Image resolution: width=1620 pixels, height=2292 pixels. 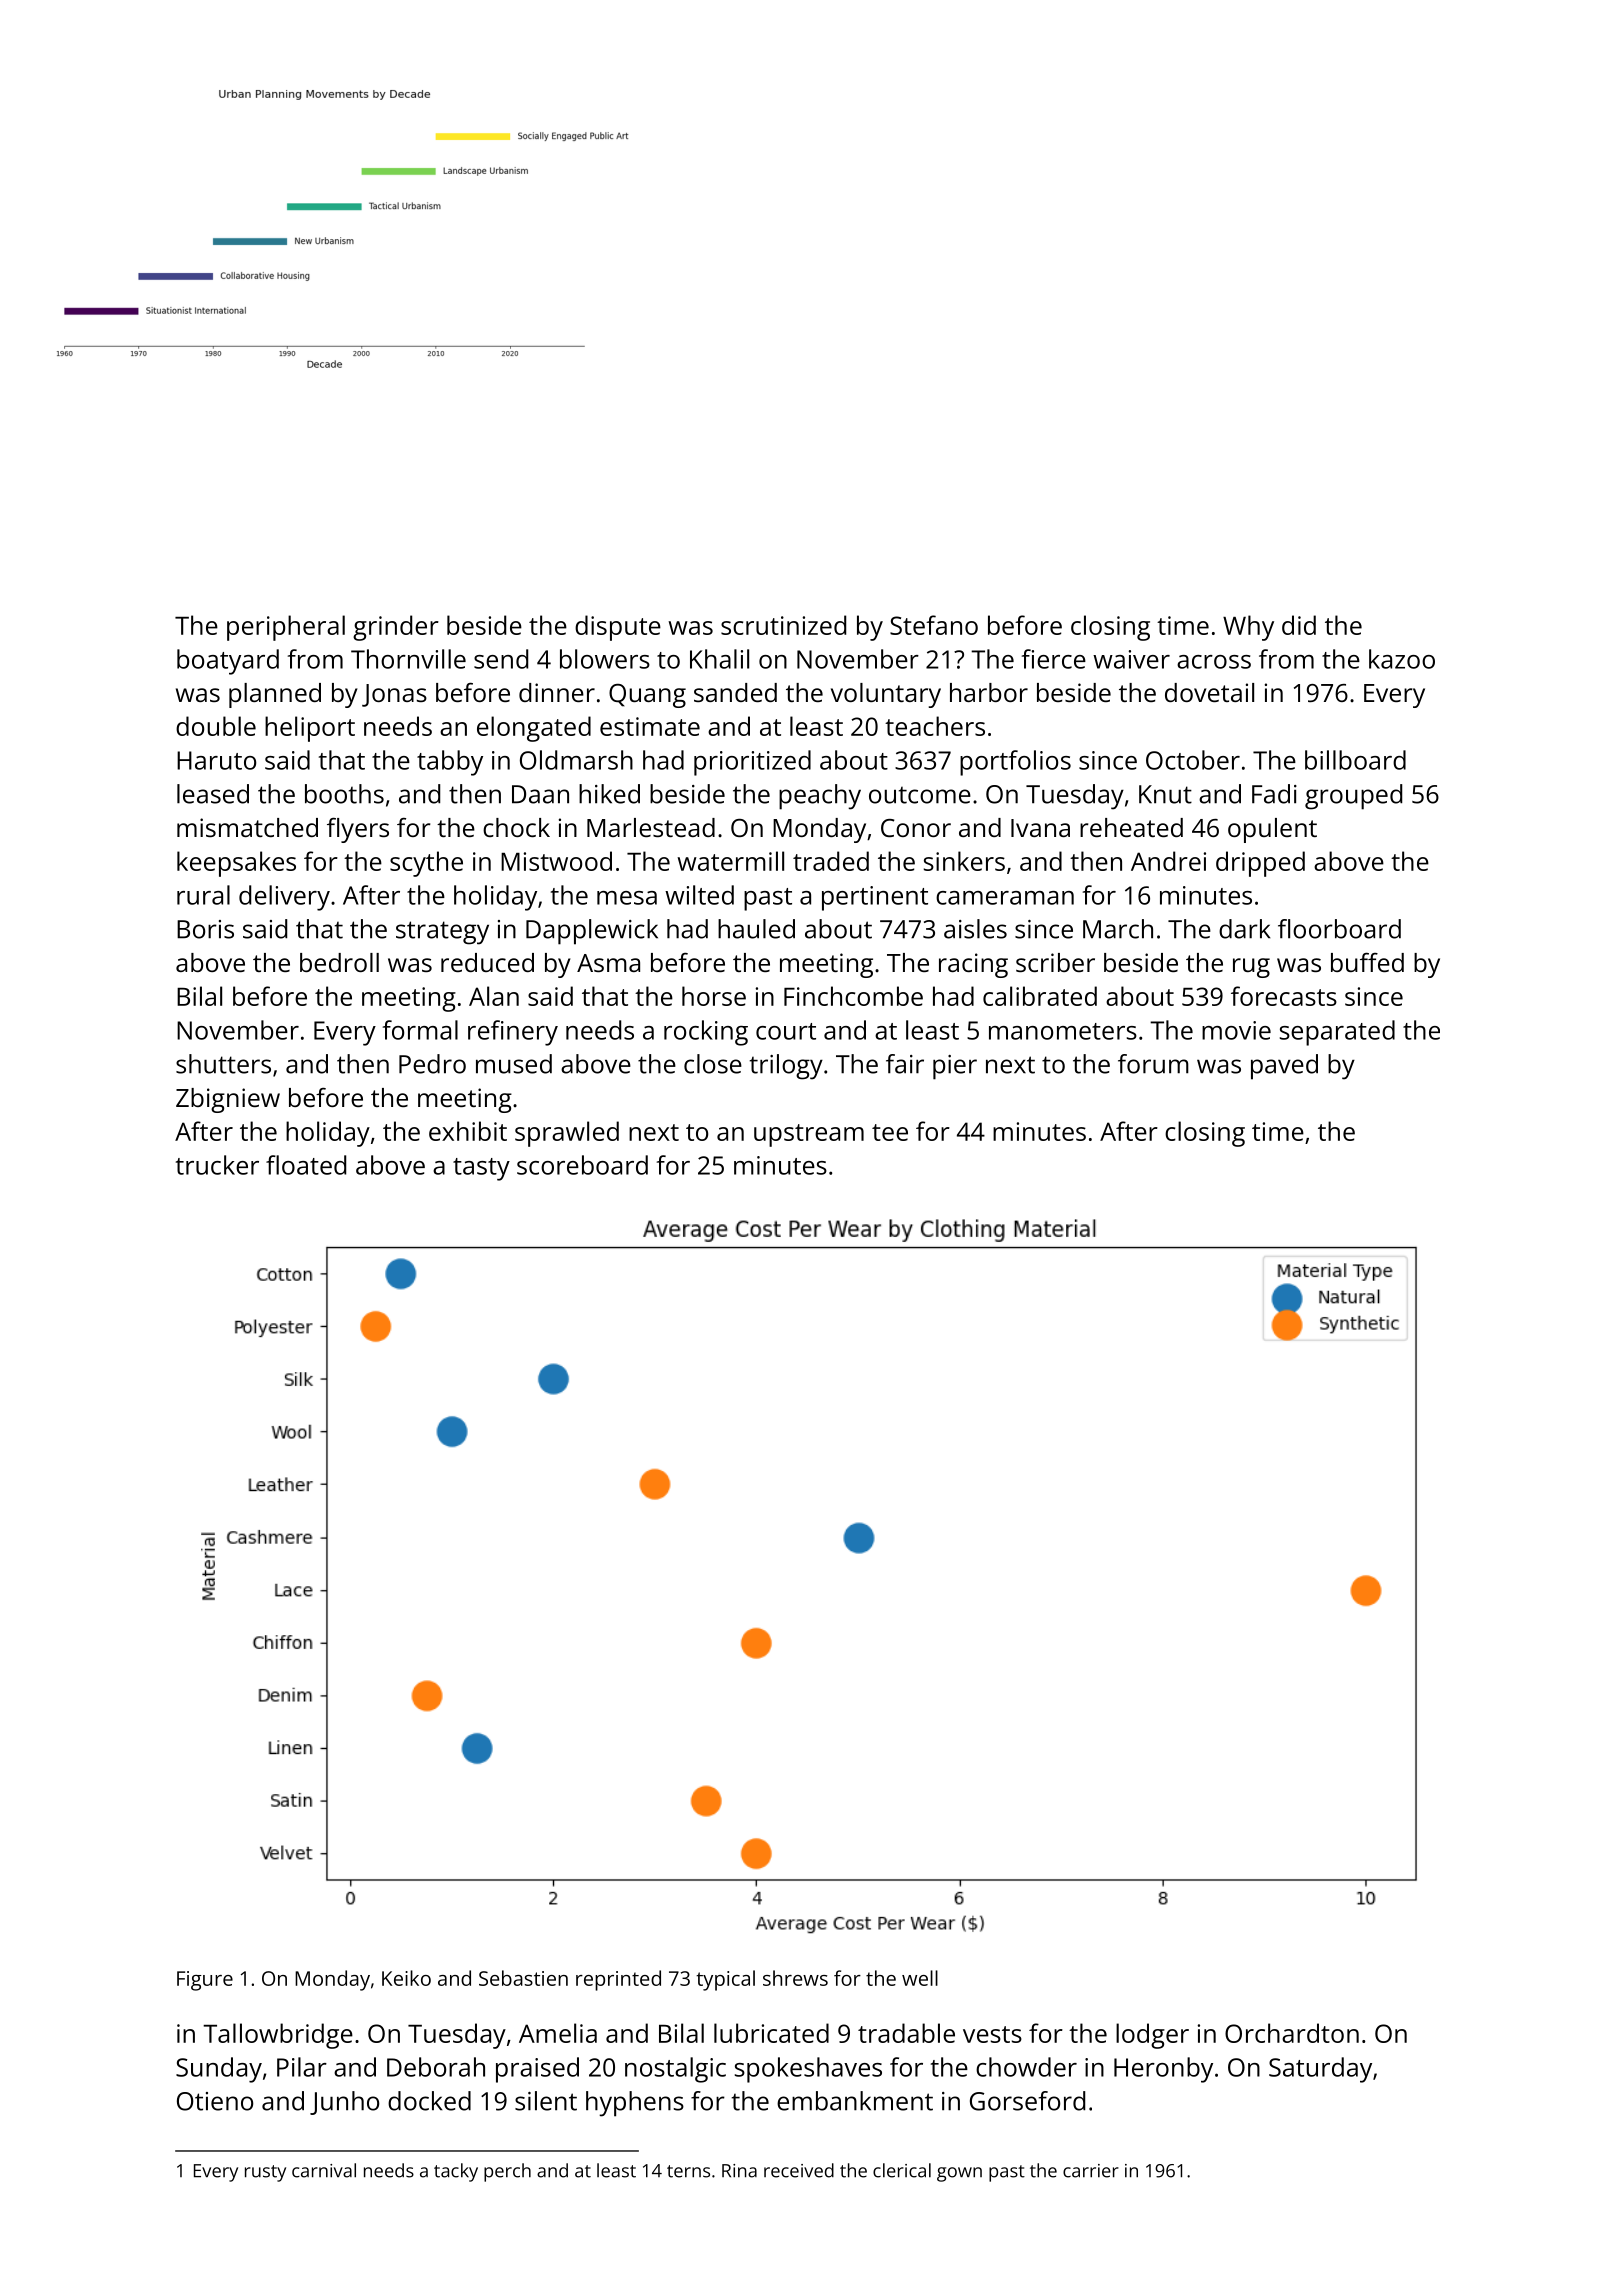 I want to click on scoreboard, so click(x=582, y=1165).
